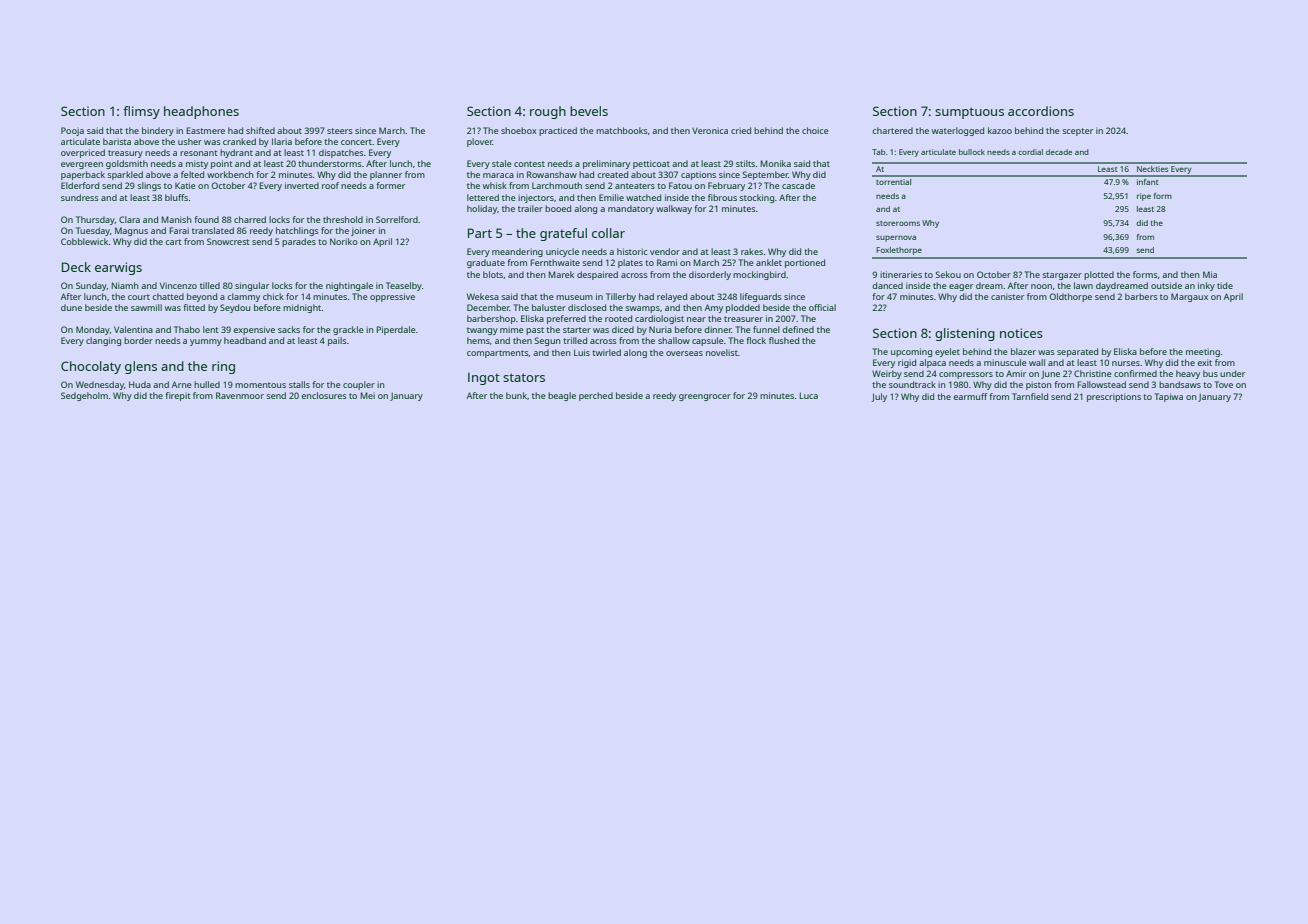  What do you see at coordinates (1041, 111) in the image?
I see `accordions` at bounding box center [1041, 111].
